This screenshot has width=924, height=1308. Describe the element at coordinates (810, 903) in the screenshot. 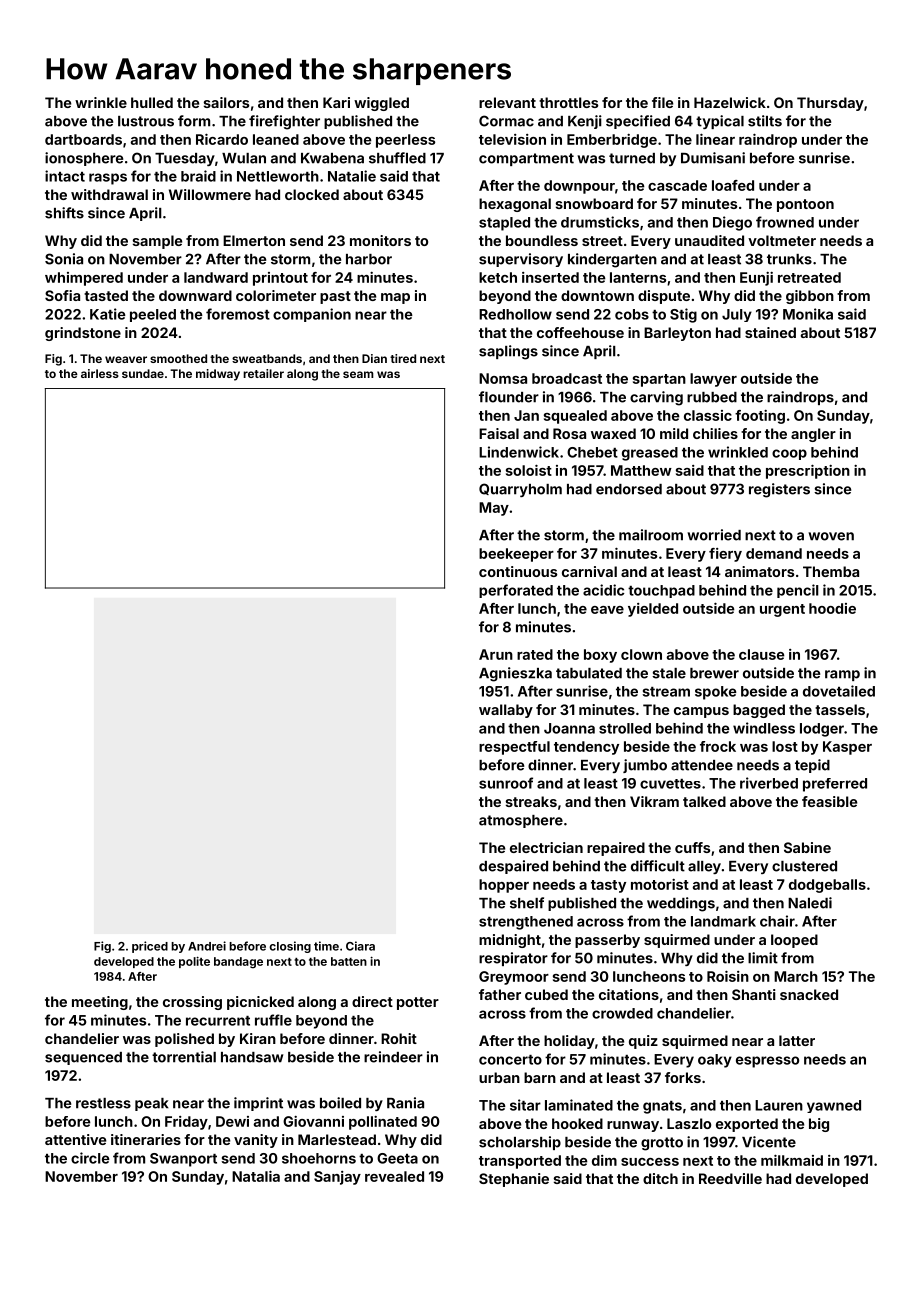

I see `Naledi` at that location.
